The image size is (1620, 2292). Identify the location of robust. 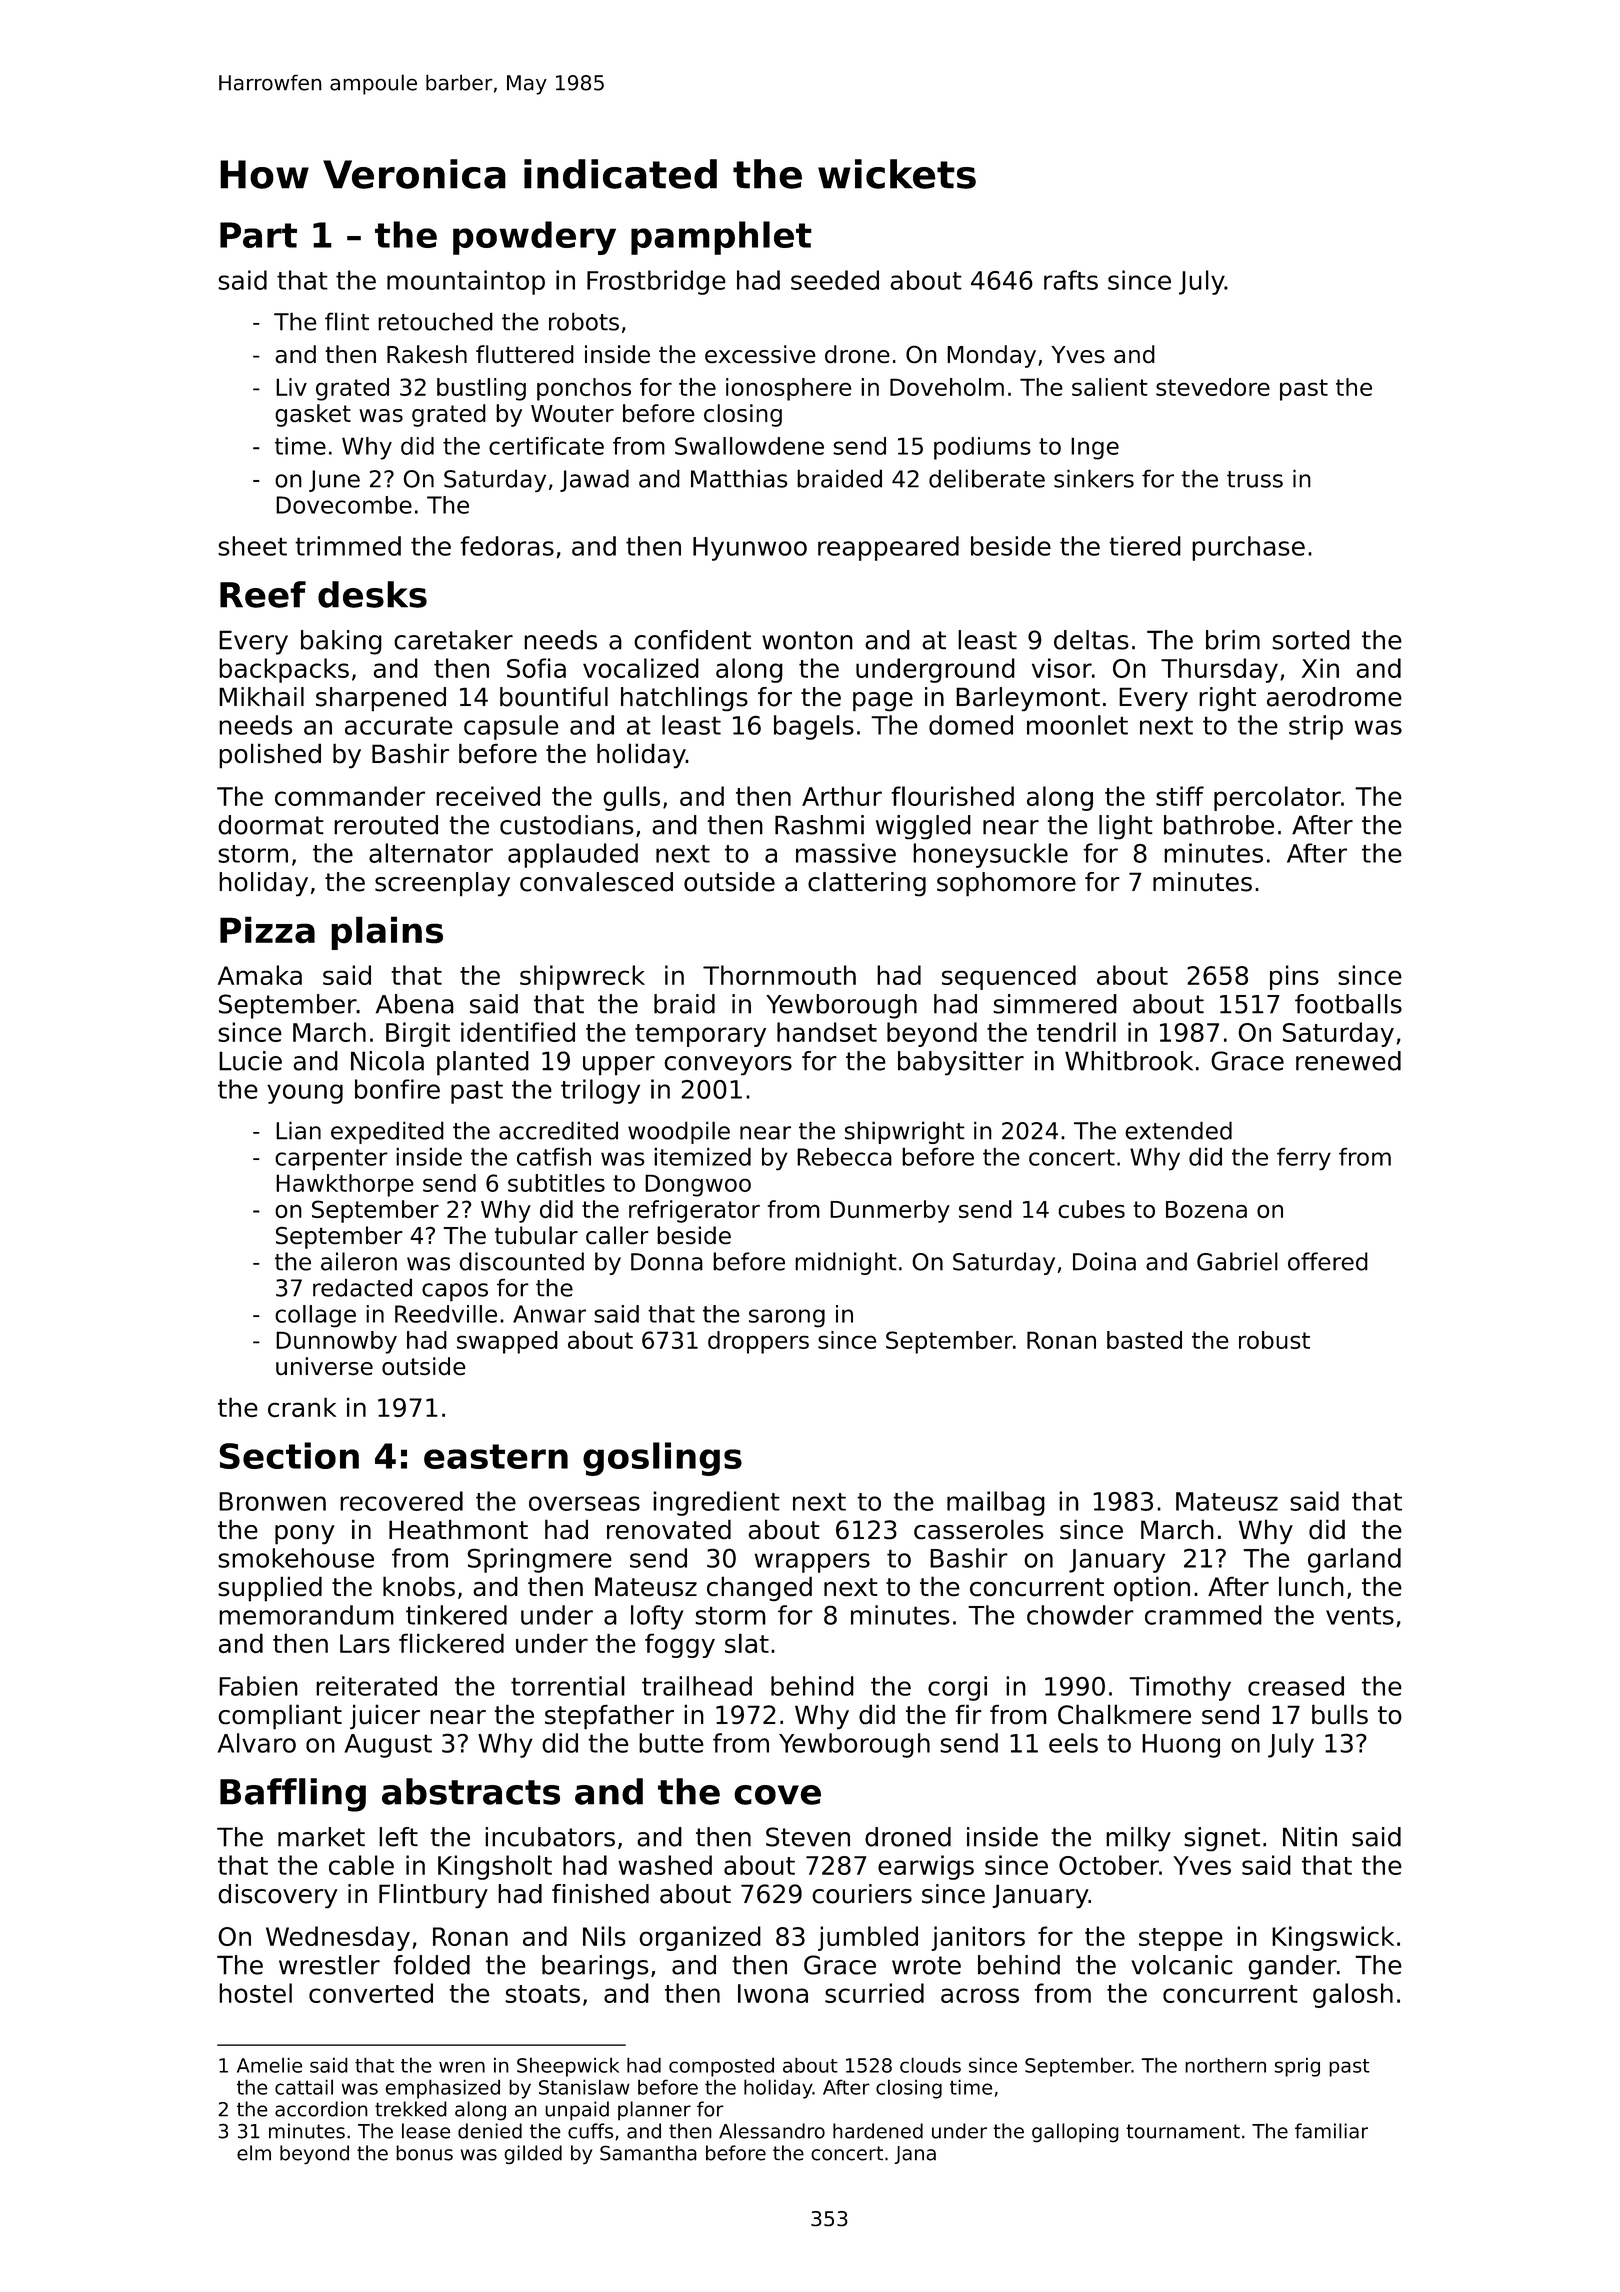
(1274, 1340).
